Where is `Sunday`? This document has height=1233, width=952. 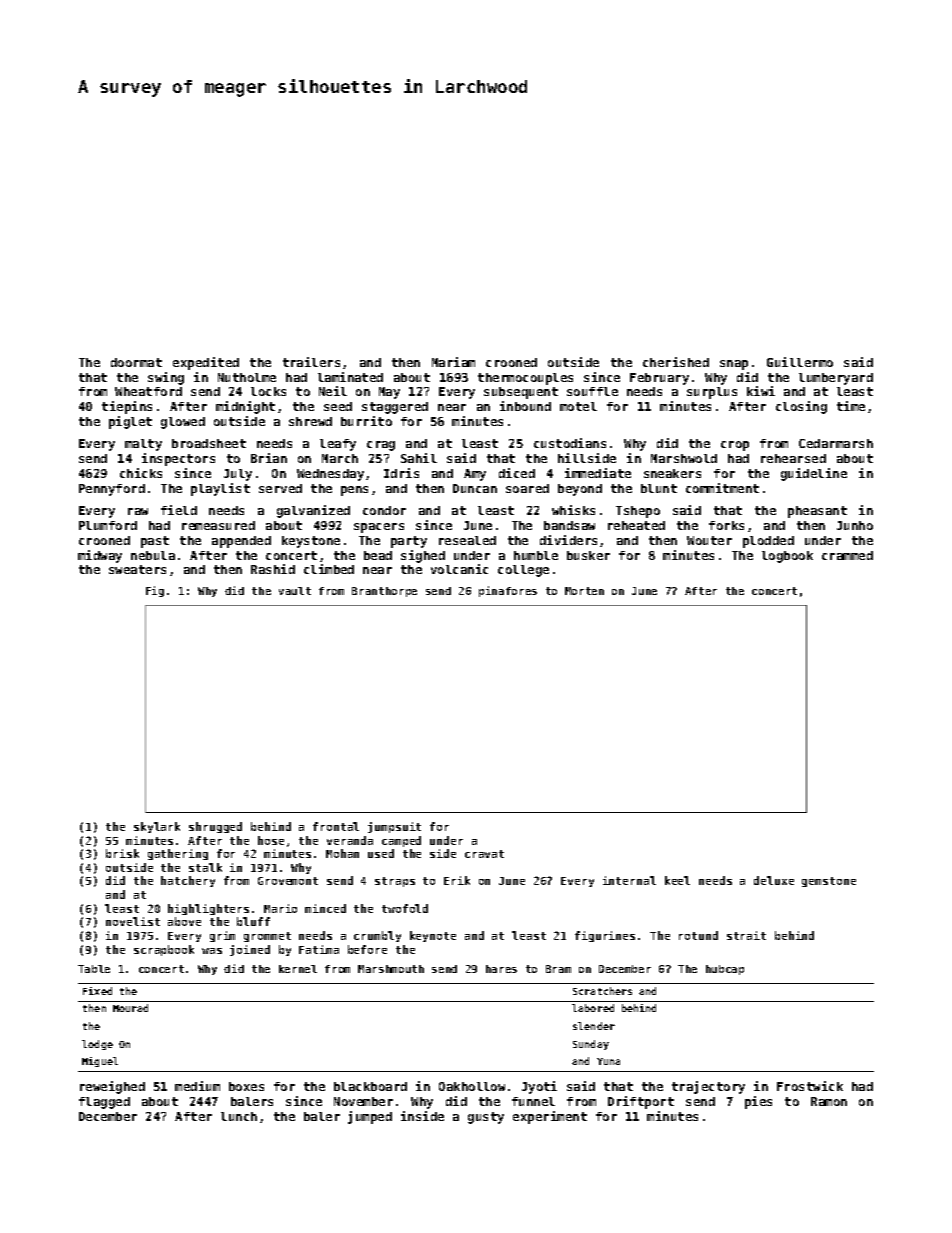
Sunday is located at coordinates (591, 1045).
